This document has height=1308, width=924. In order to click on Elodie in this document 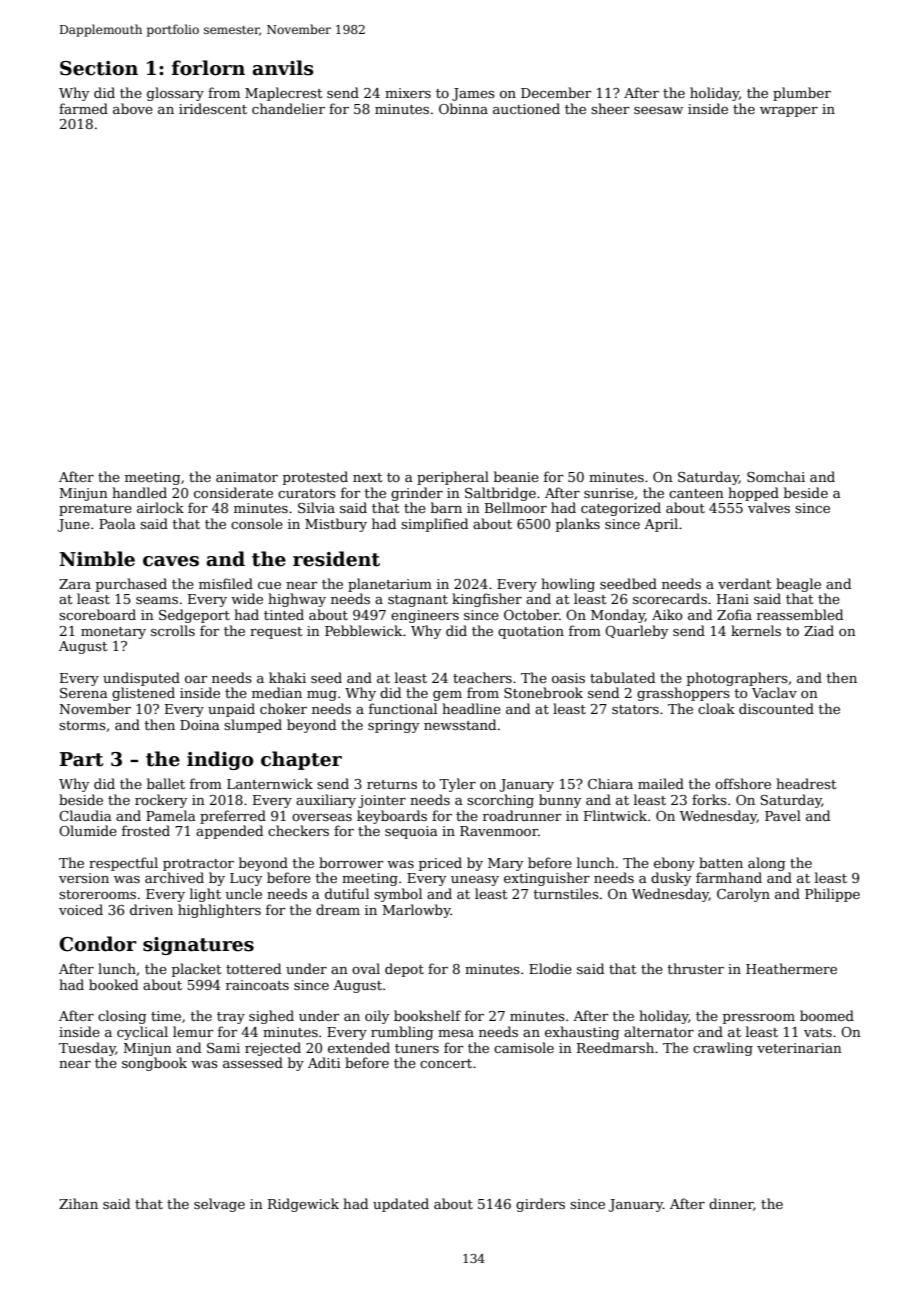, I will do `click(550, 968)`.
